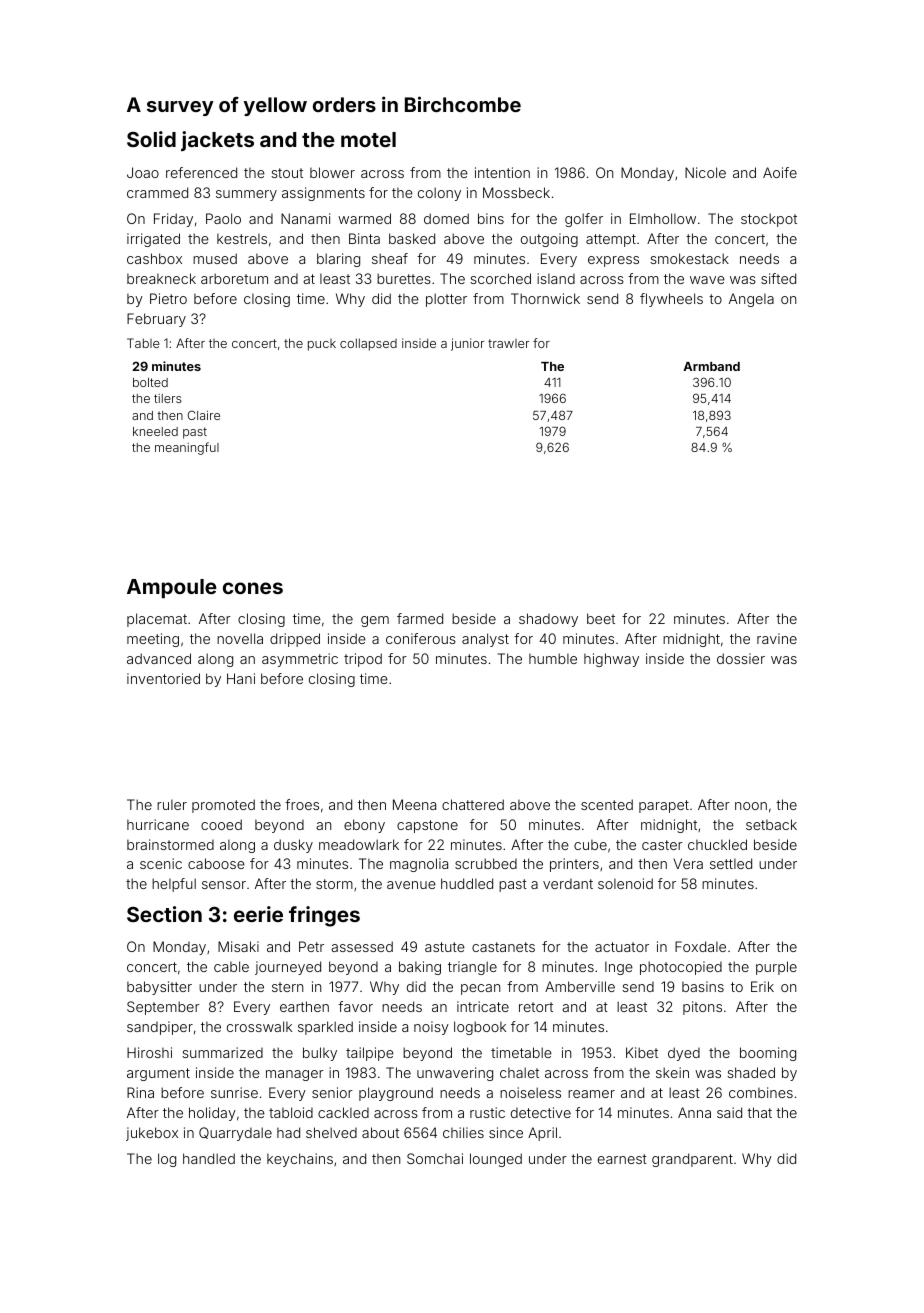 Image resolution: width=924 pixels, height=1313 pixels. I want to click on Hani, so click(241, 678).
